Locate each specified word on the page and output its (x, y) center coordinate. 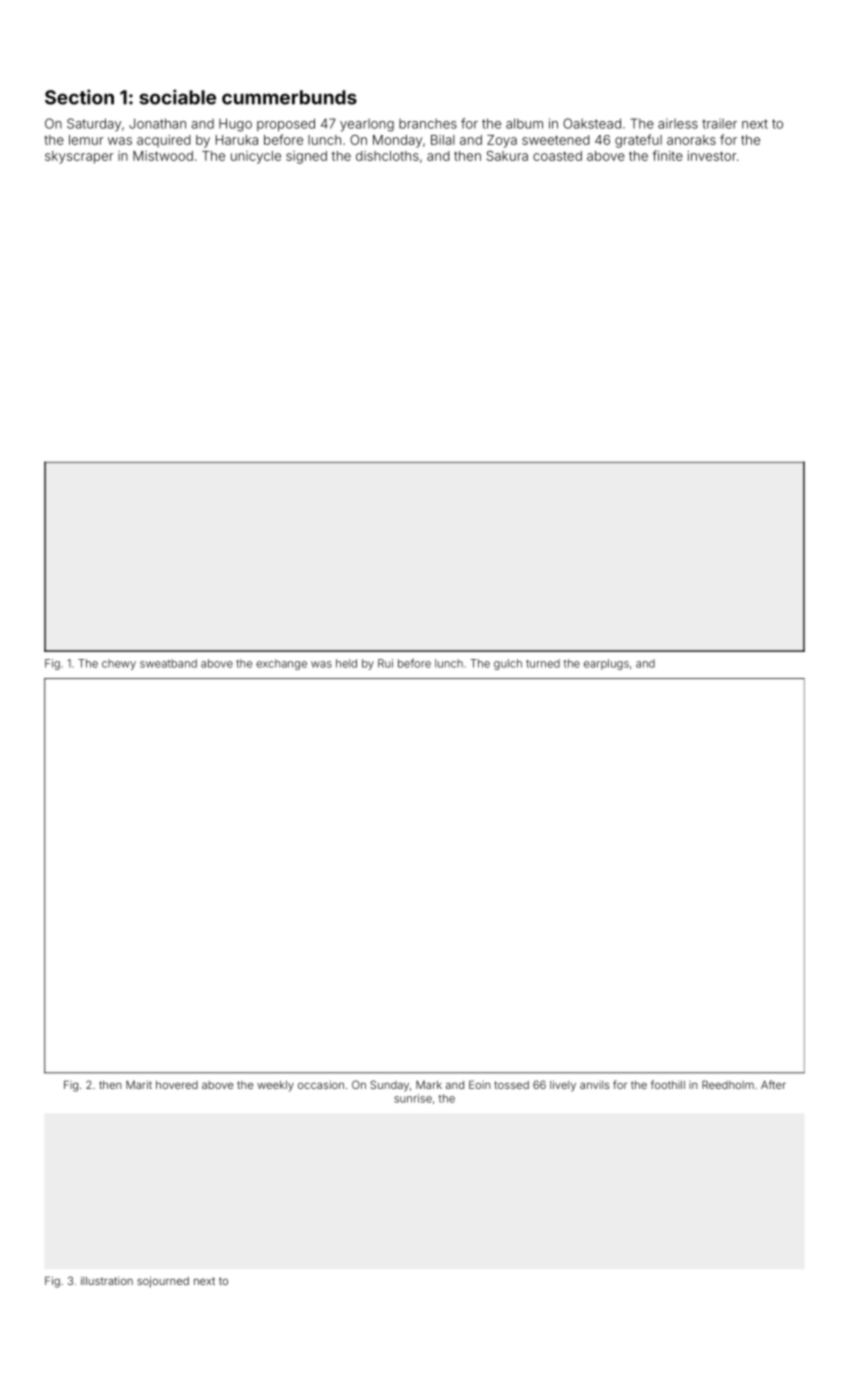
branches (428, 124)
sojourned (163, 1282)
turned (543, 663)
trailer (719, 123)
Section (79, 97)
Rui (385, 663)
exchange (281, 664)
